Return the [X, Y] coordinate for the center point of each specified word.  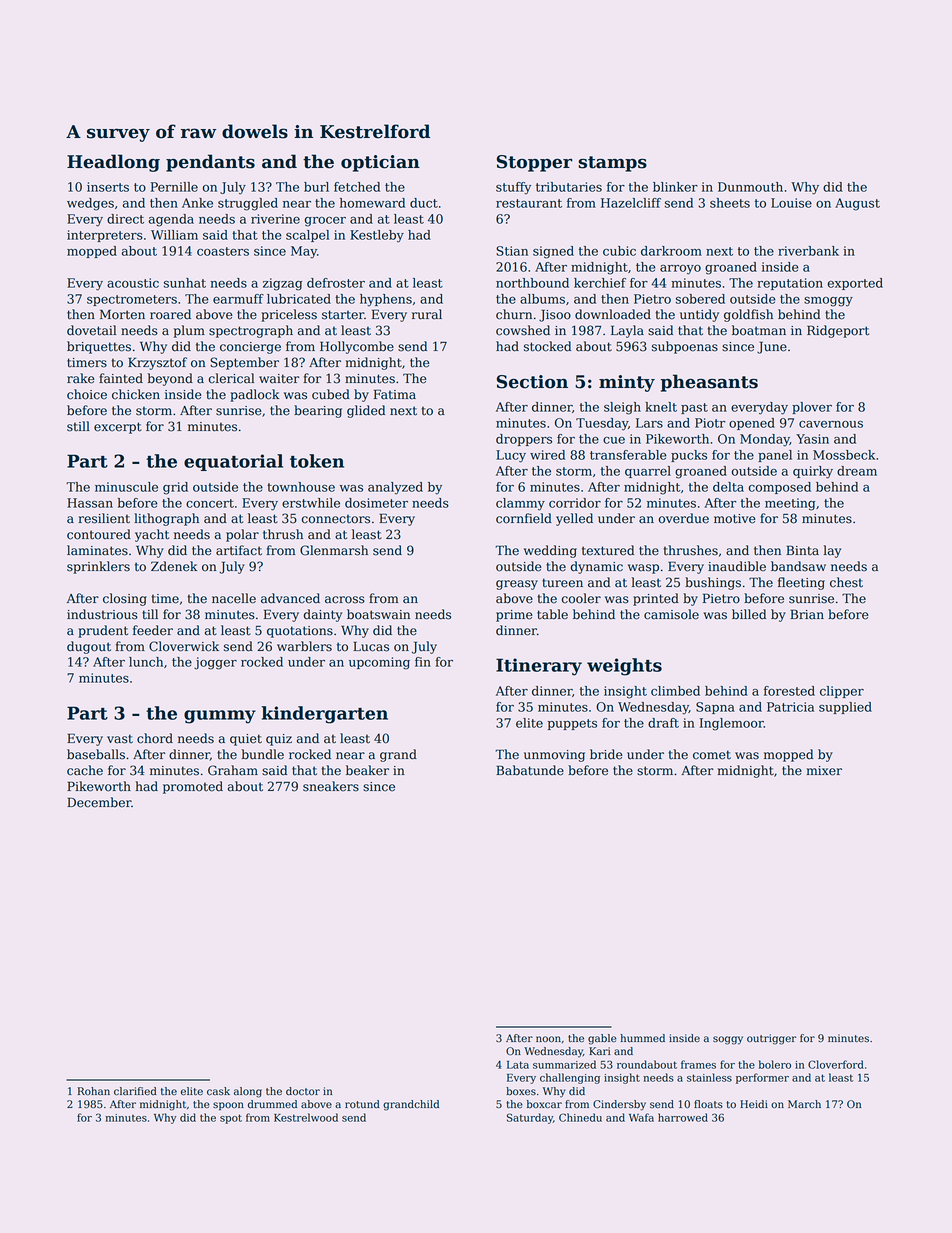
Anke [197, 203]
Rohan [93, 1091]
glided [366, 411]
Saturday [530, 1118]
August [857, 204]
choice [87, 394]
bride [606, 754]
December [99, 802]
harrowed [683, 1117]
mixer [824, 771]
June [772, 347]
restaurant [529, 203]
